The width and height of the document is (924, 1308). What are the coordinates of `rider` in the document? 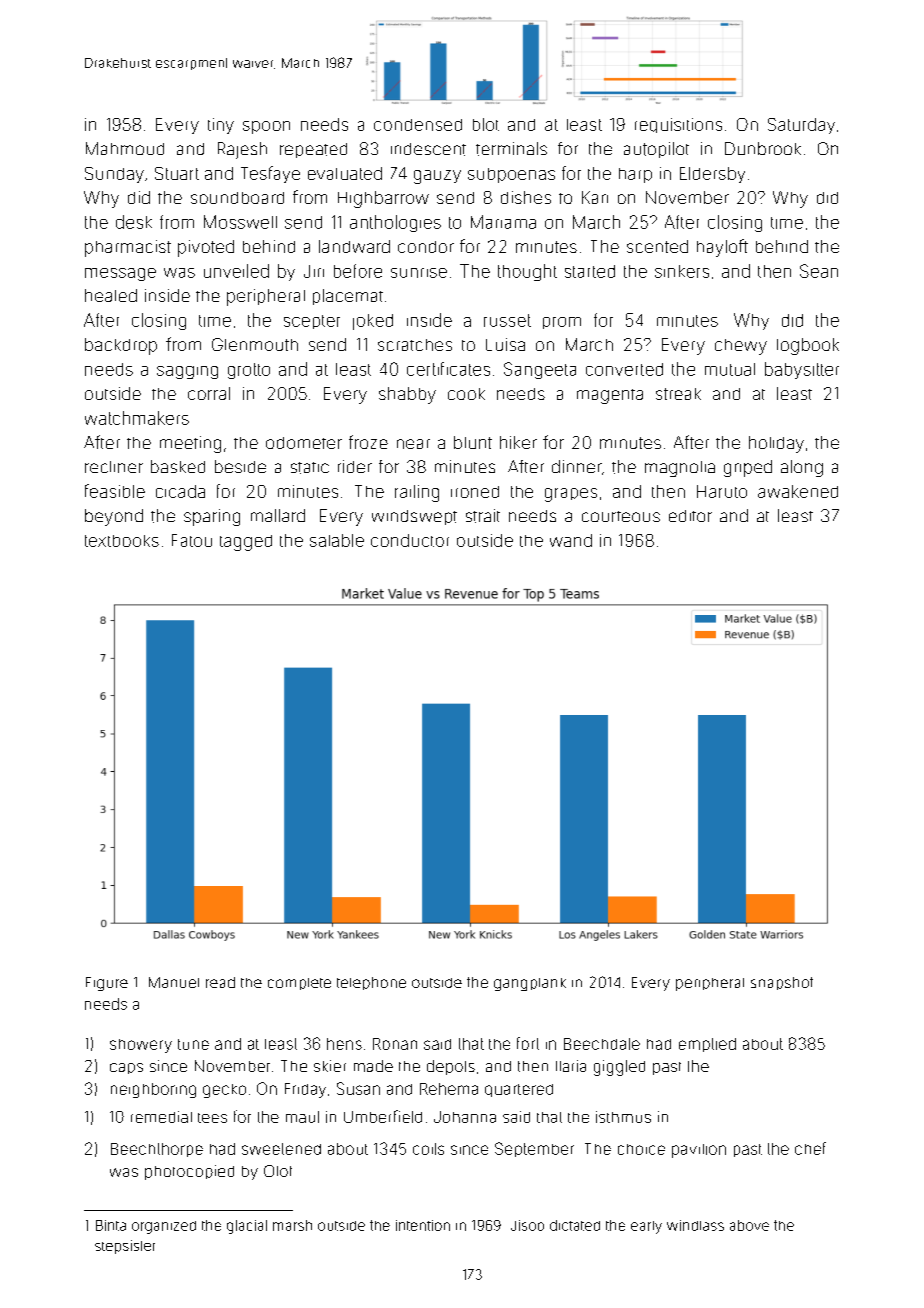 It's located at (355, 466).
